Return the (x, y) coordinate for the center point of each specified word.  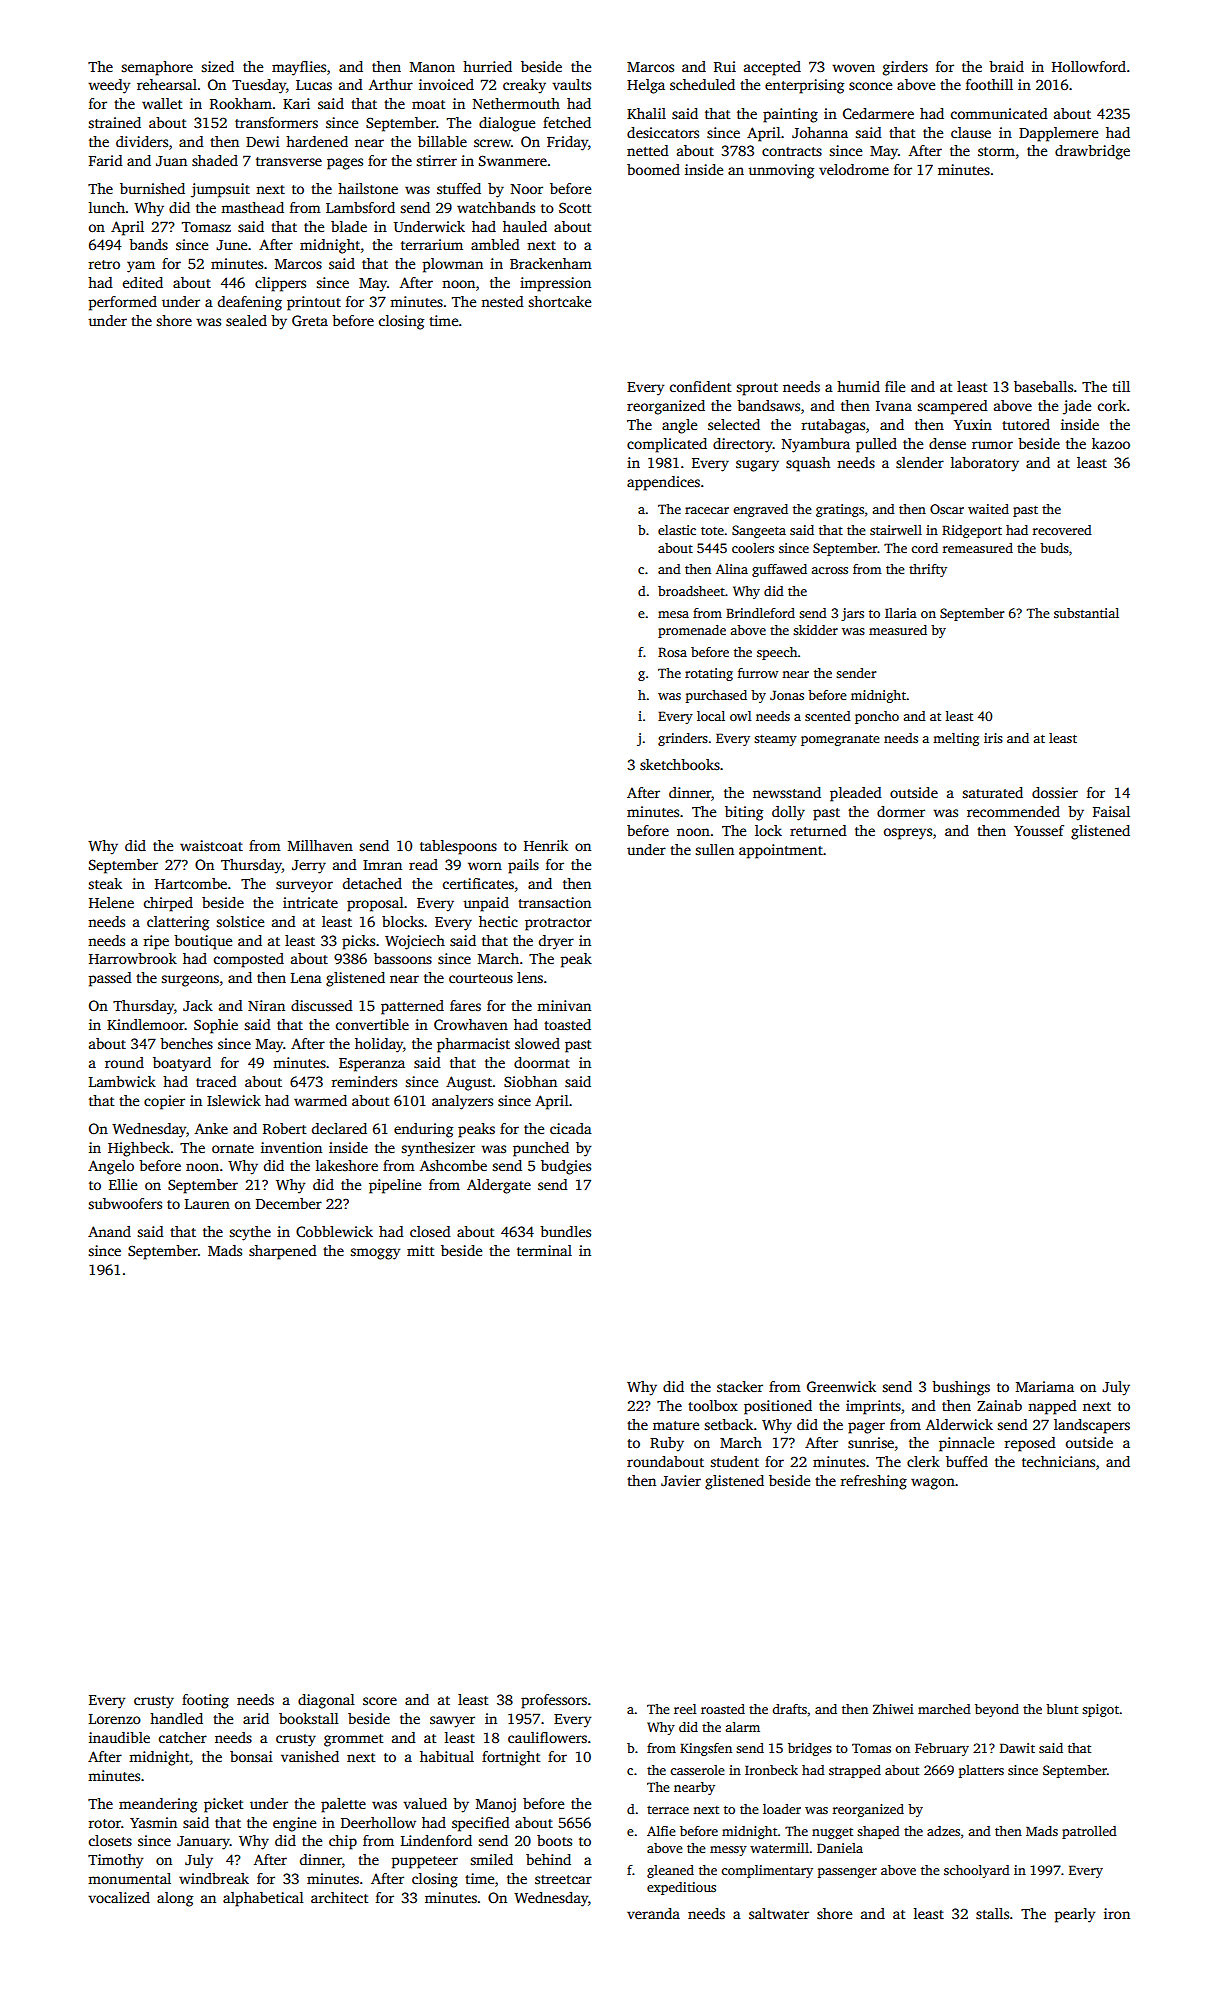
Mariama (1045, 1386)
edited (143, 282)
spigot (1100, 1710)
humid (858, 386)
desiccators (663, 132)
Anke (211, 1128)
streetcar (563, 1879)
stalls (992, 1913)
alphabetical (263, 1899)
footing (205, 1701)
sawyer (452, 1722)
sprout (757, 389)
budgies (566, 1167)
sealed (246, 320)
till (1121, 386)
